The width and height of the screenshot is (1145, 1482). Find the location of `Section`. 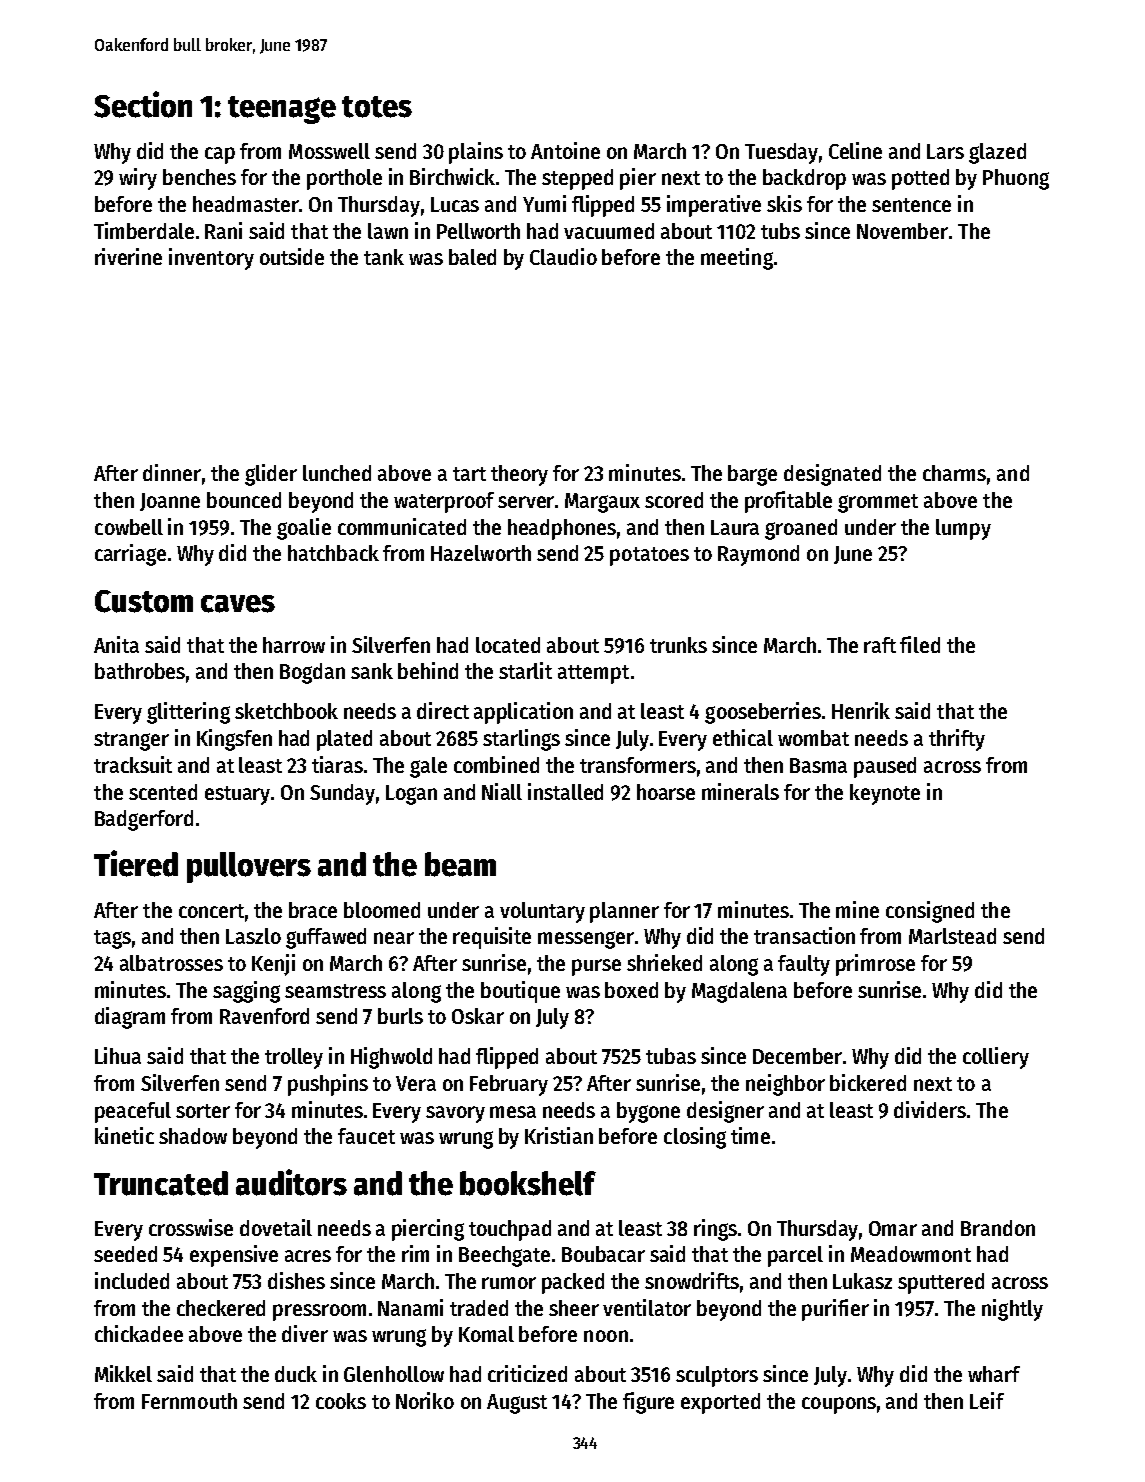

Section is located at coordinates (143, 104).
